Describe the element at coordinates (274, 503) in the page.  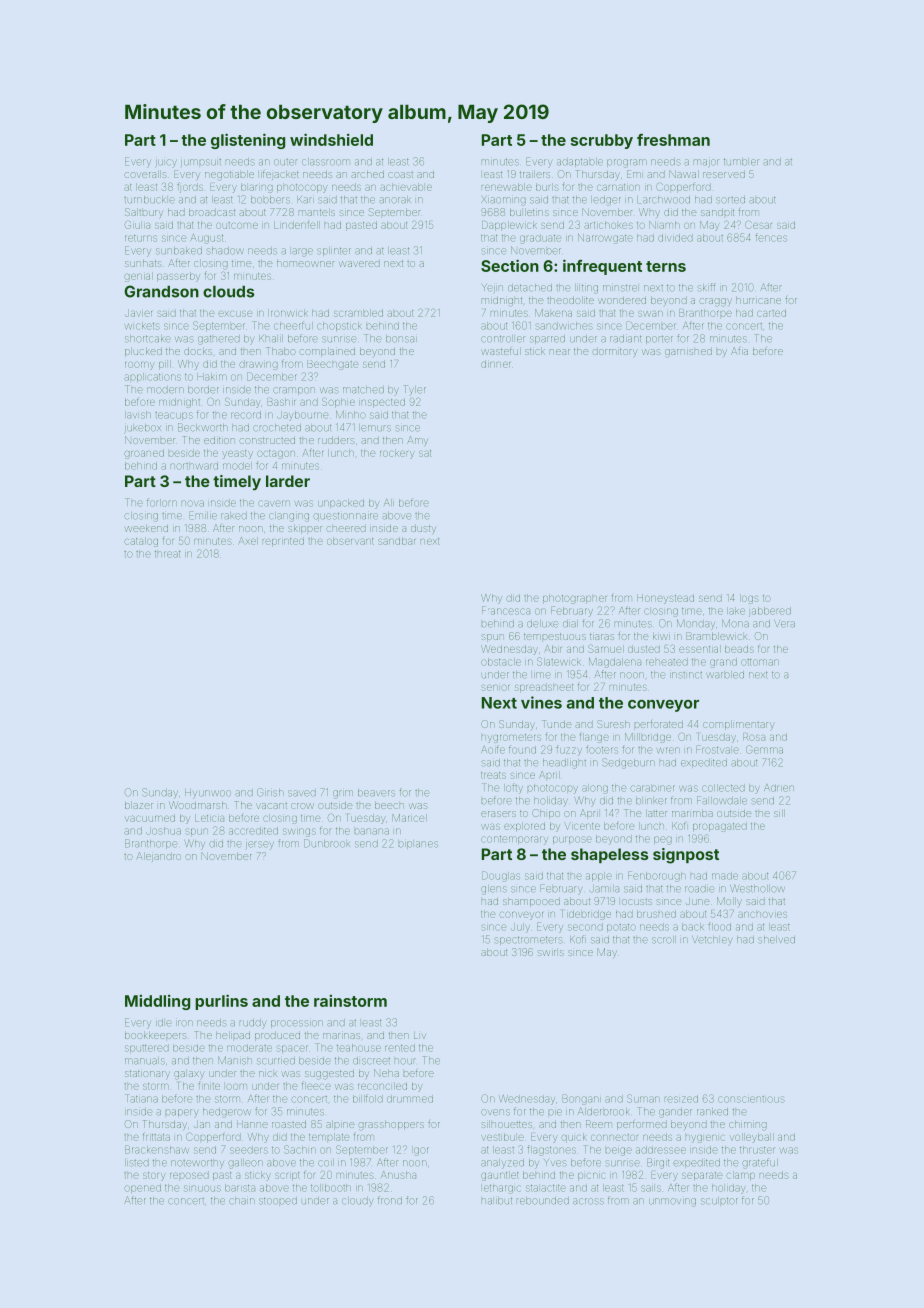
I see `cavern` at that location.
